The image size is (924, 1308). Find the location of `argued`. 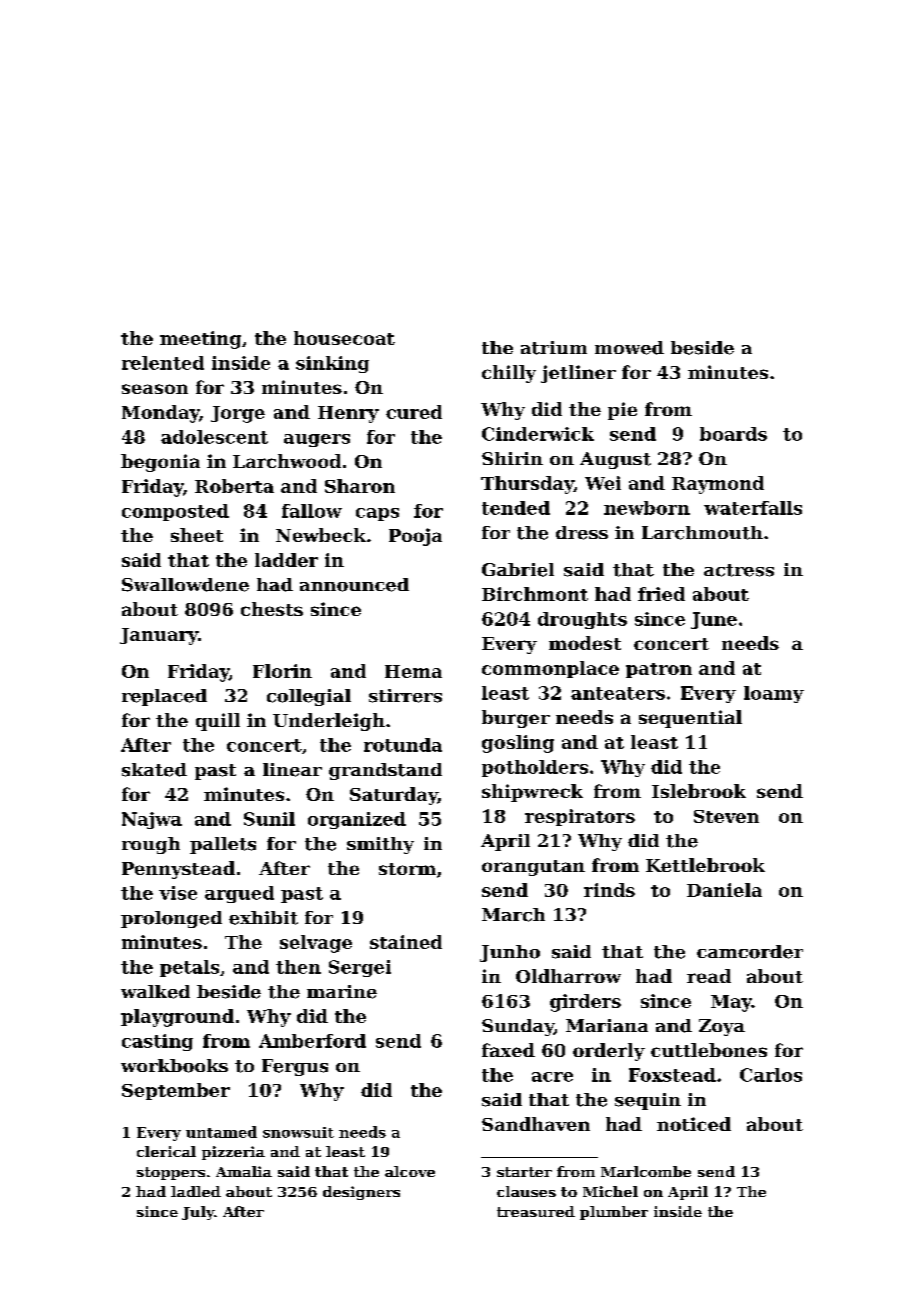

argued is located at coordinates (239, 894).
